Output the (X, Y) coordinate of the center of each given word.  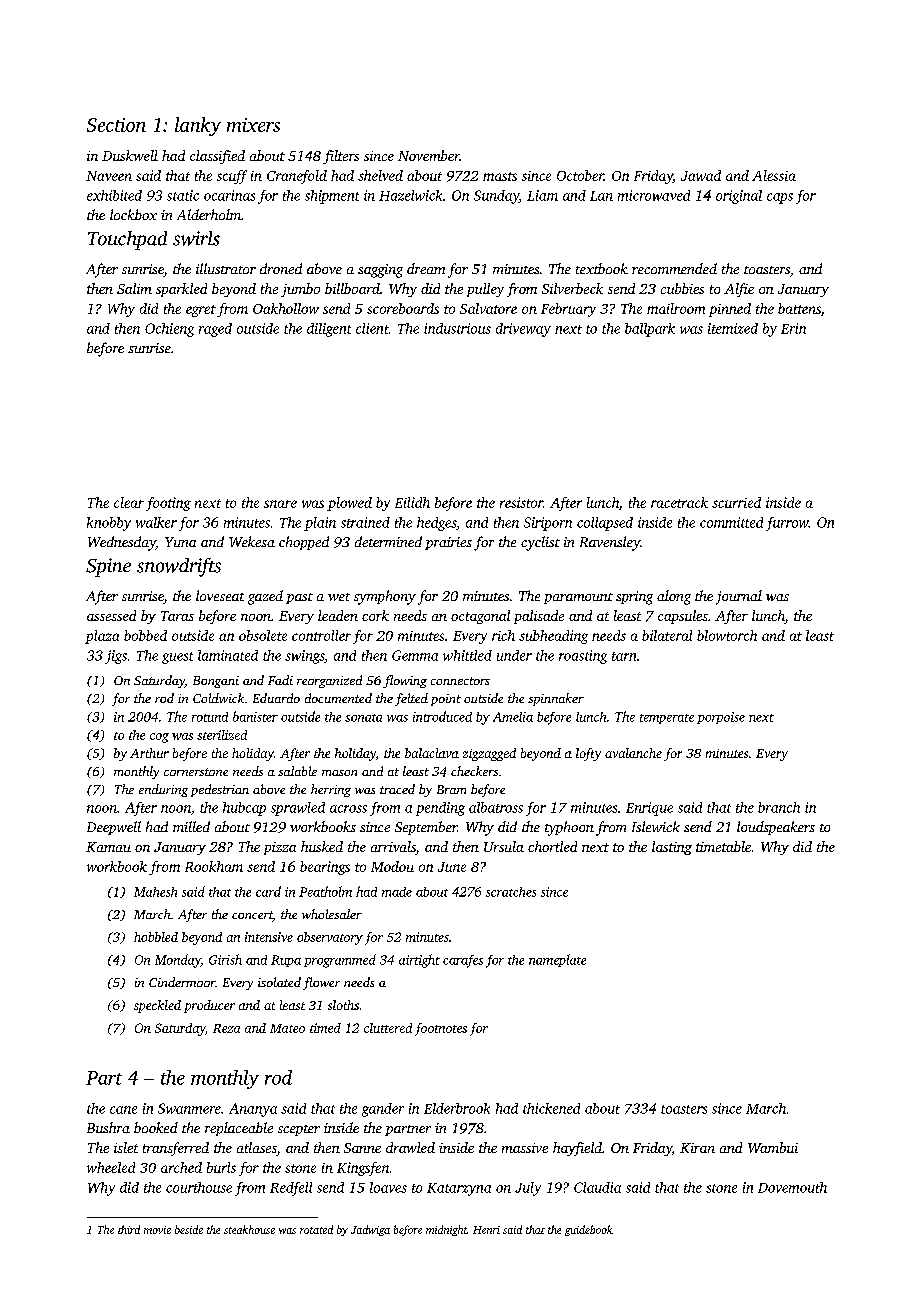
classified (217, 157)
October (580, 175)
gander (383, 1110)
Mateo (287, 1028)
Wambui (773, 1147)
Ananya (253, 1110)
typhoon (569, 828)
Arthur (149, 753)
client (372, 328)
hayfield (577, 1149)
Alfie (739, 290)
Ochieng (169, 330)
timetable (723, 846)
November (429, 155)
